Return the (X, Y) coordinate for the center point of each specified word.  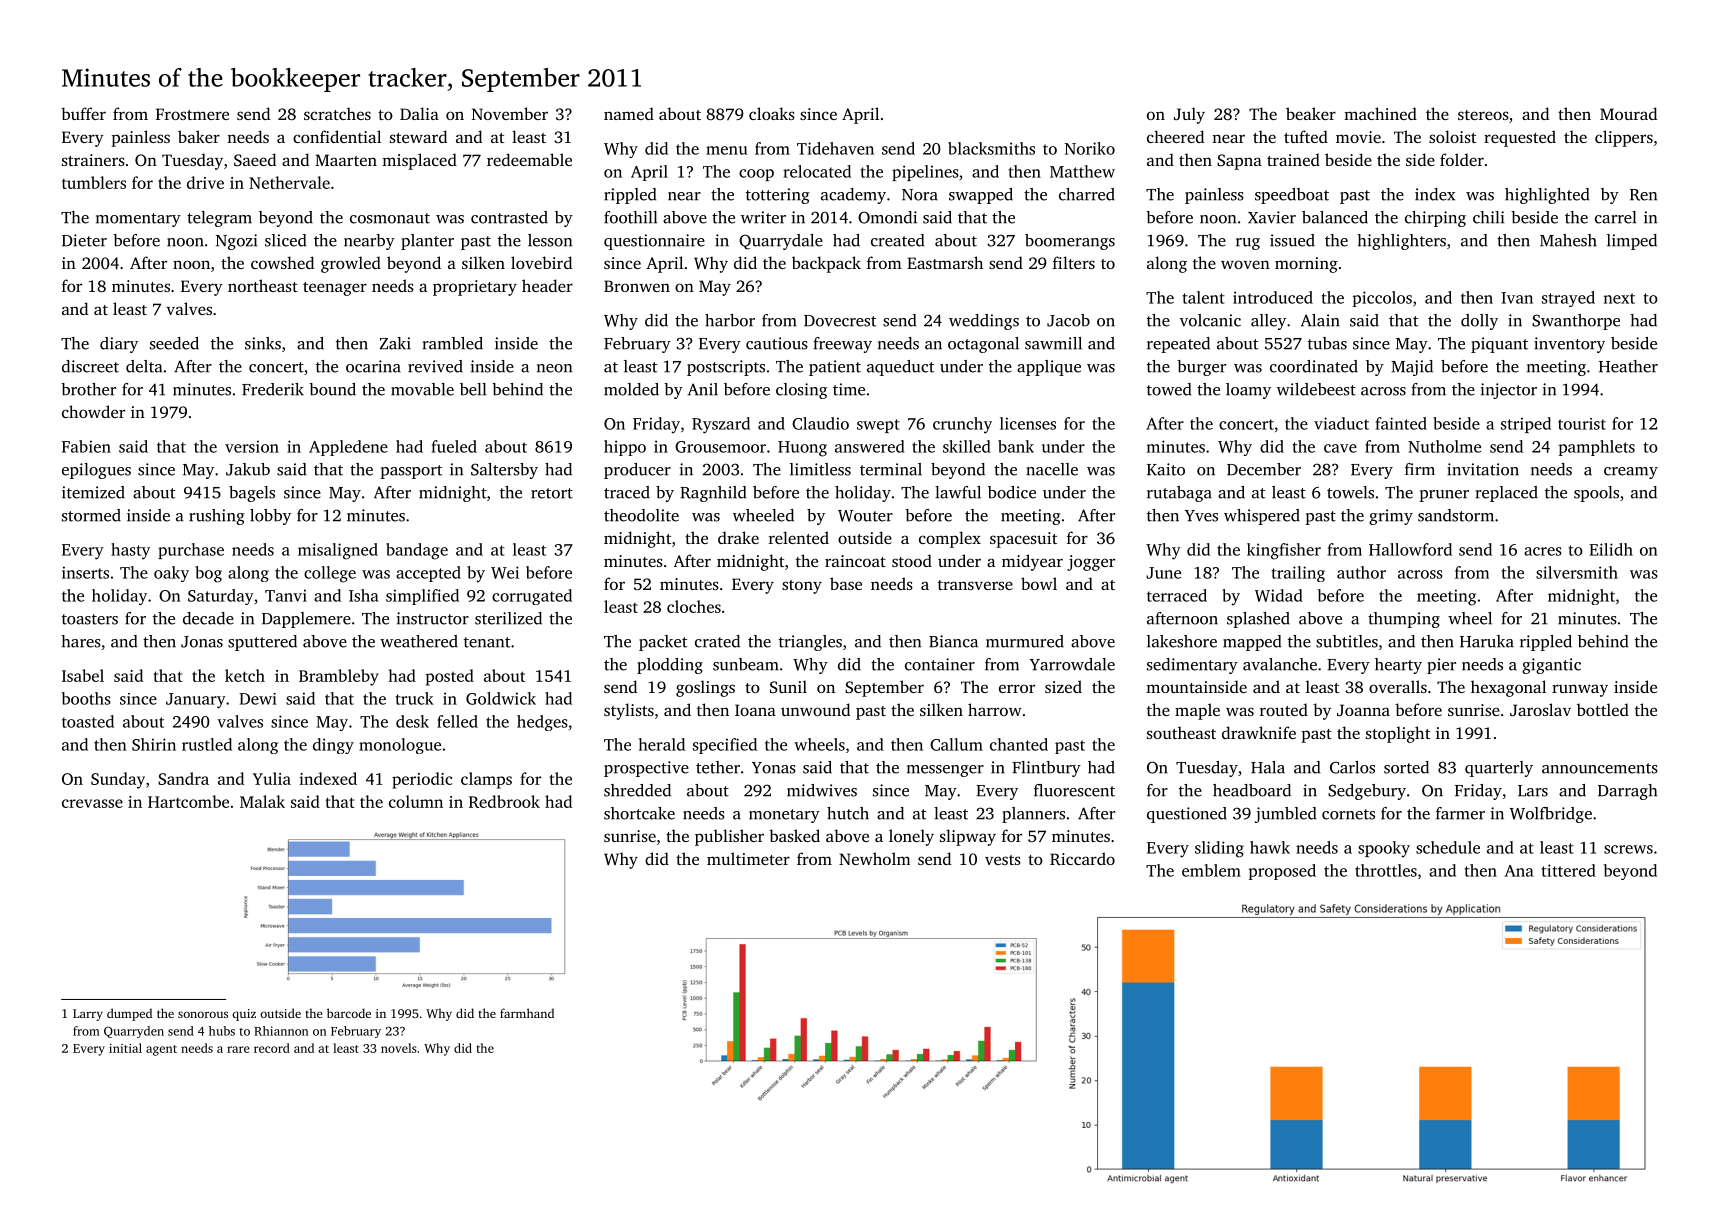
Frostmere (192, 114)
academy (853, 196)
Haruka (1487, 641)
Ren (1643, 195)
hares (81, 641)
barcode (349, 1013)
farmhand (527, 1013)
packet (663, 643)
